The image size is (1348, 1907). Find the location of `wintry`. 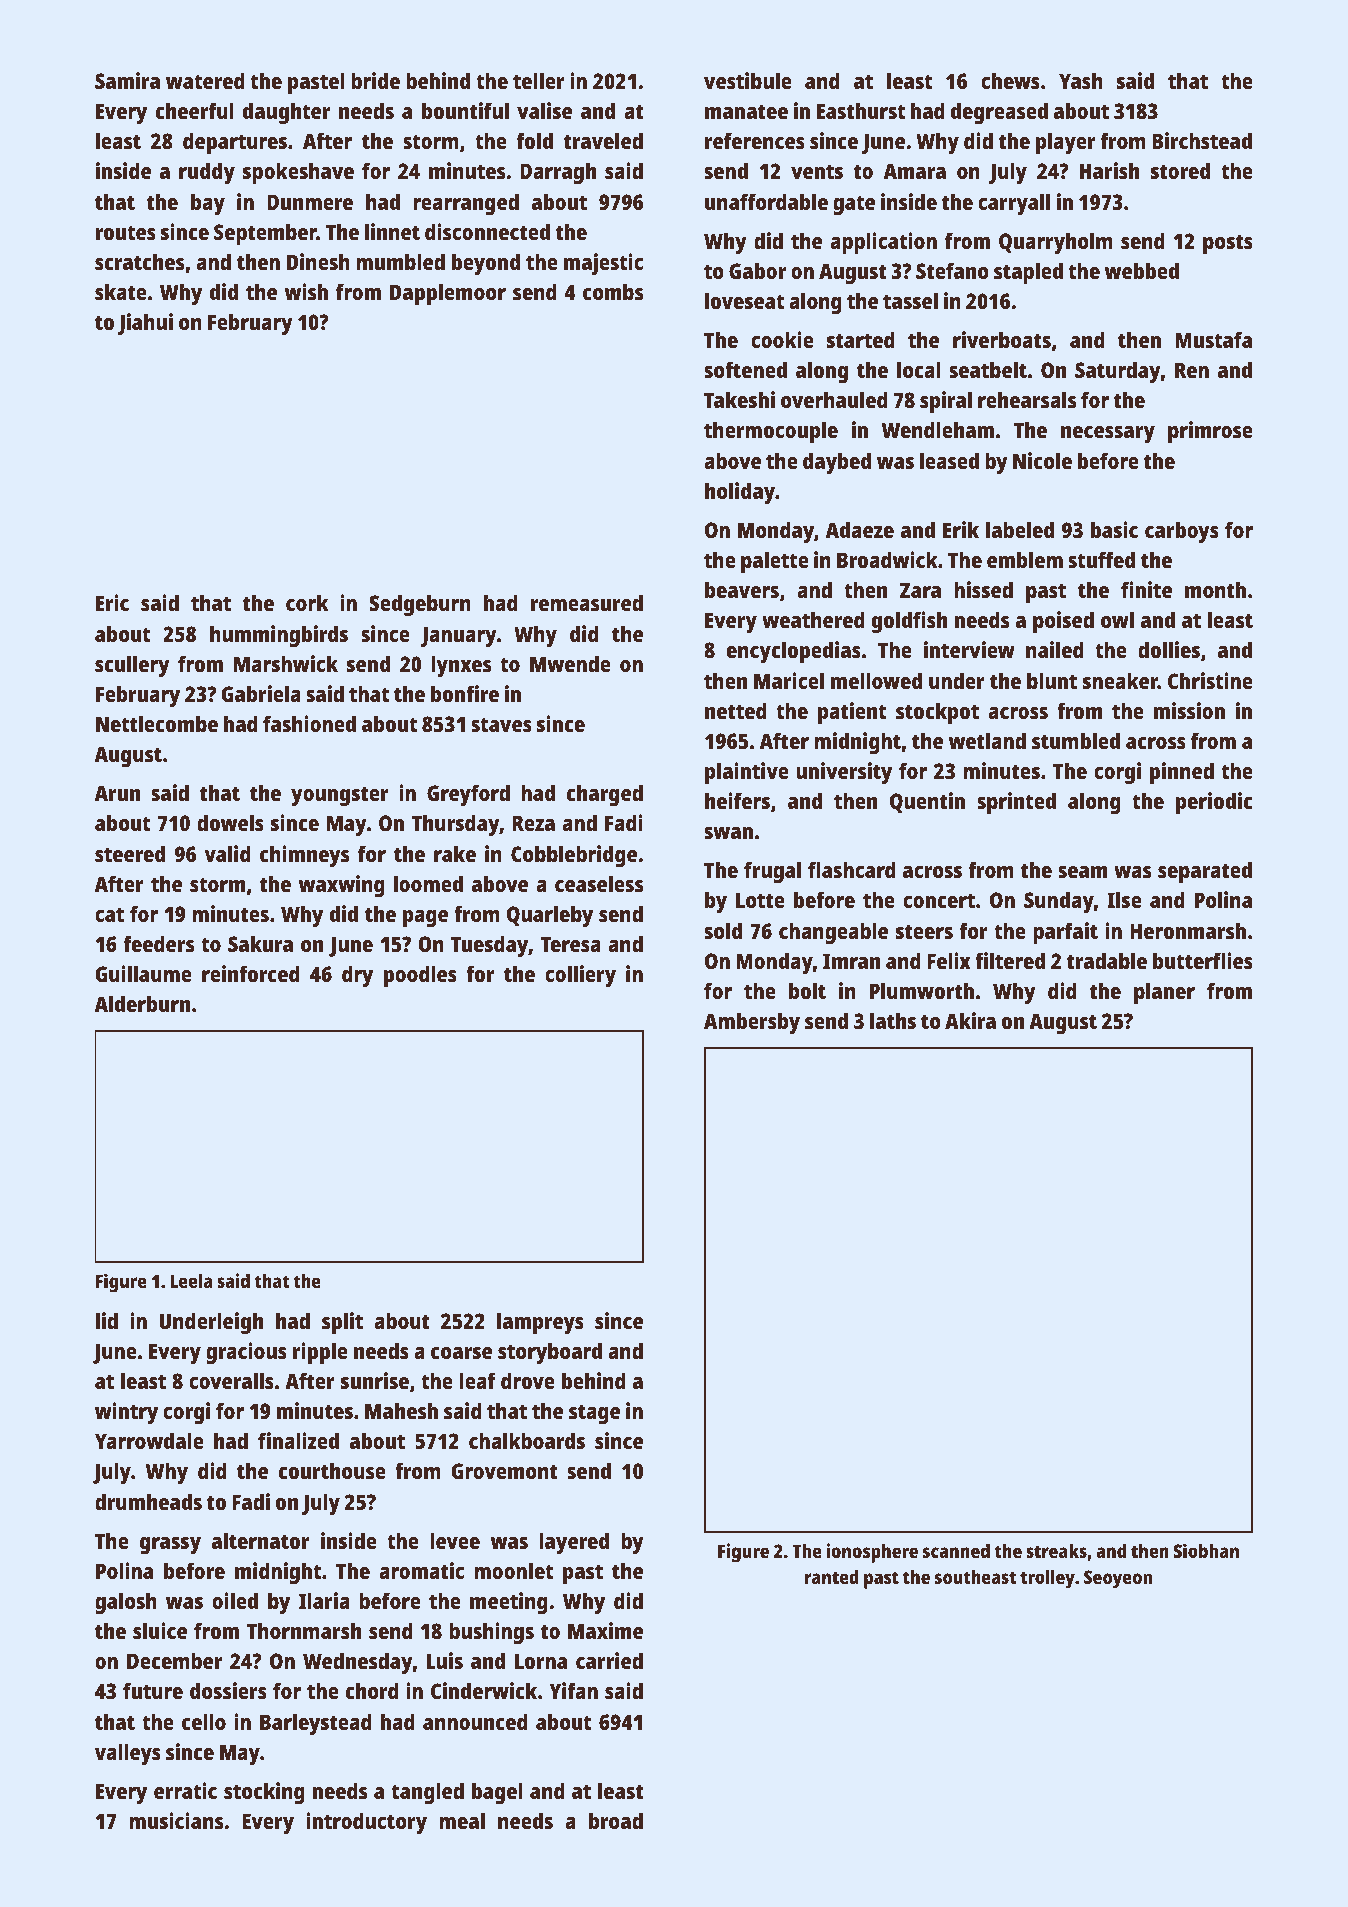

wintry is located at coordinates (126, 1413).
